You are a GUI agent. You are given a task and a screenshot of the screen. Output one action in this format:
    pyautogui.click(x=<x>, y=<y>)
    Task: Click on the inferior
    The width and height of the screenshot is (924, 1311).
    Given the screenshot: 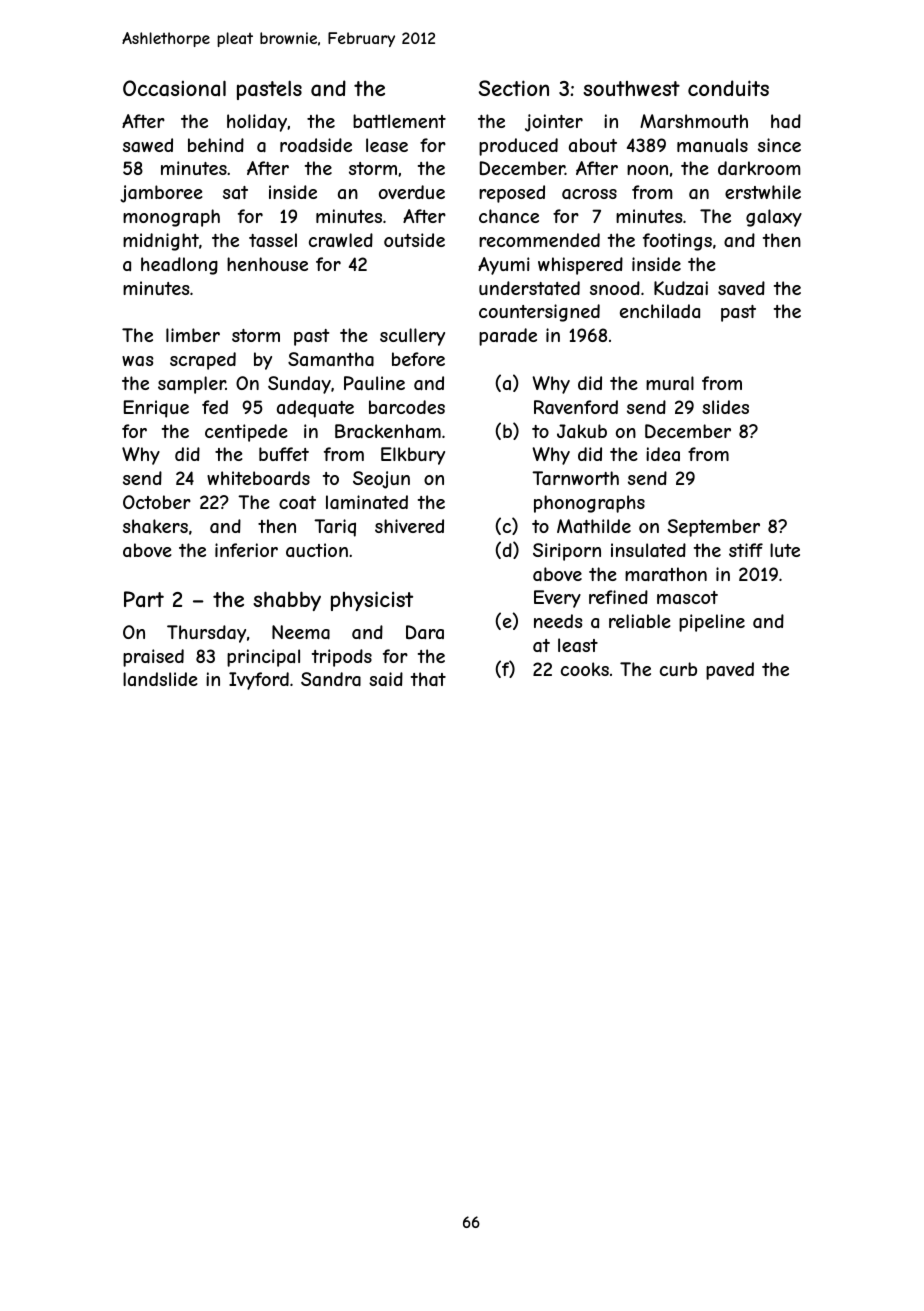 What is the action you would take?
    pyautogui.click(x=246, y=550)
